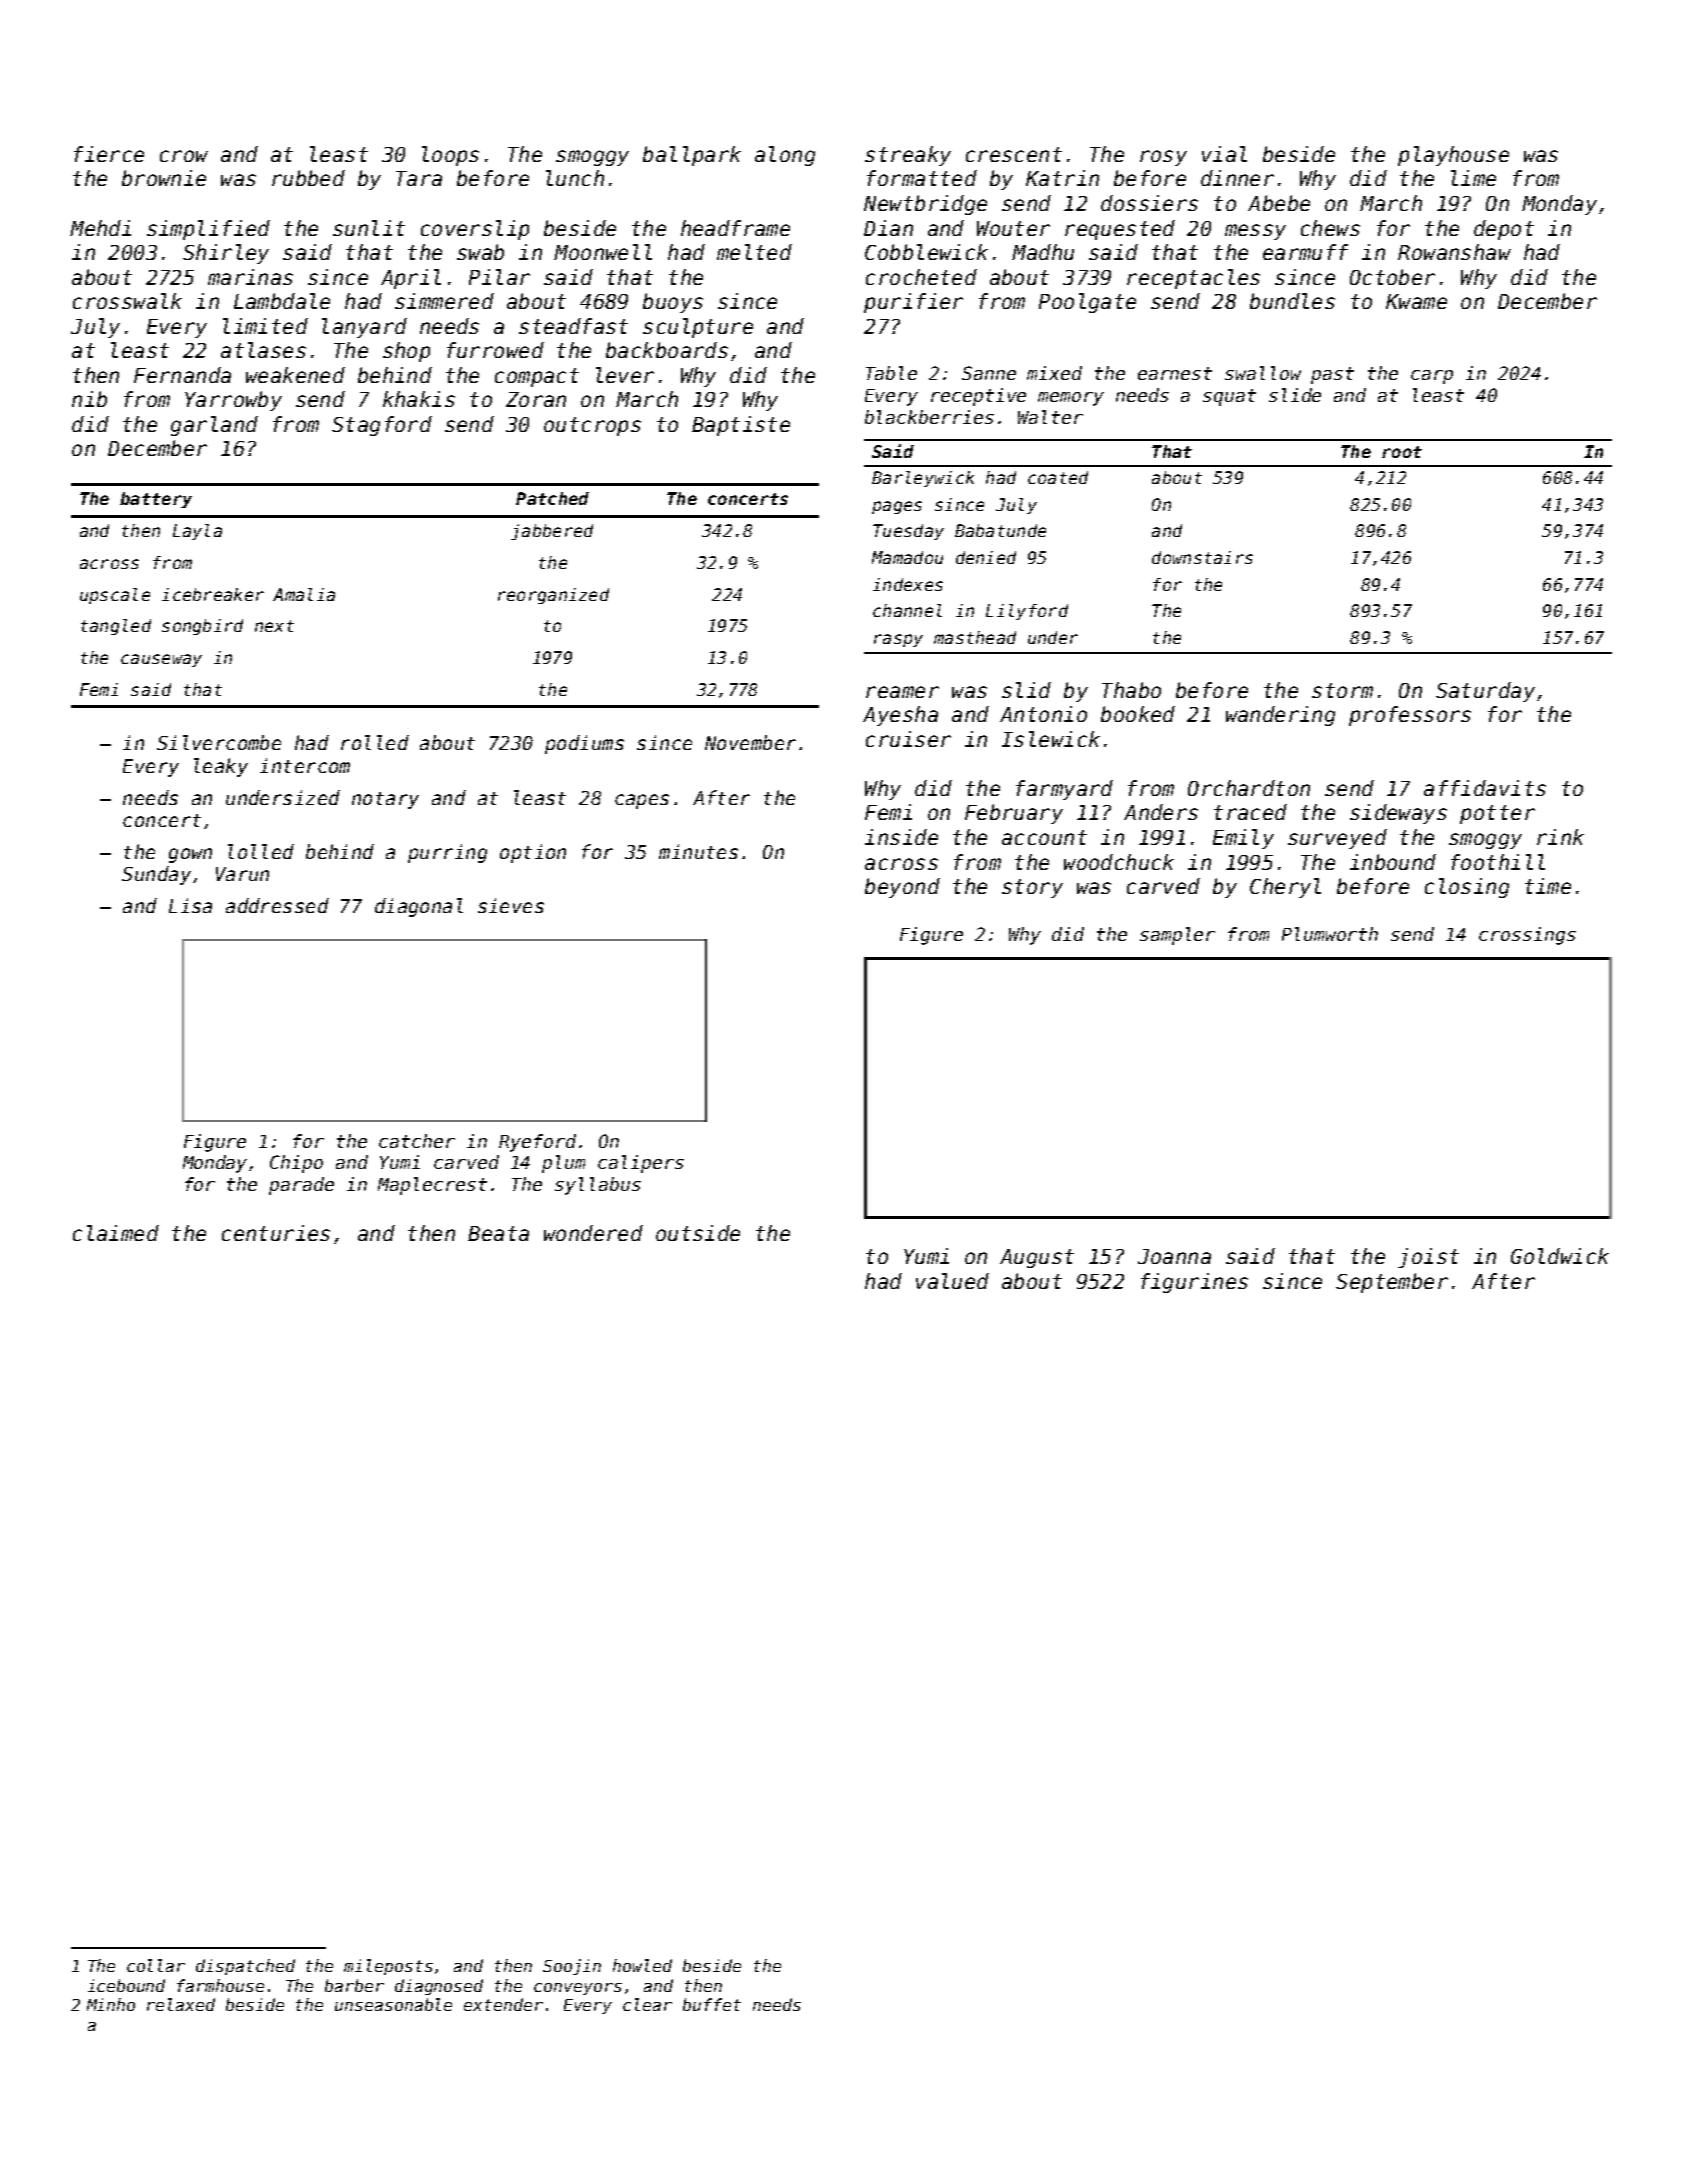 Image resolution: width=1683 pixels, height=2178 pixels. Describe the element at coordinates (647, 2004) in the screenshot. I see `clear` at that location.
